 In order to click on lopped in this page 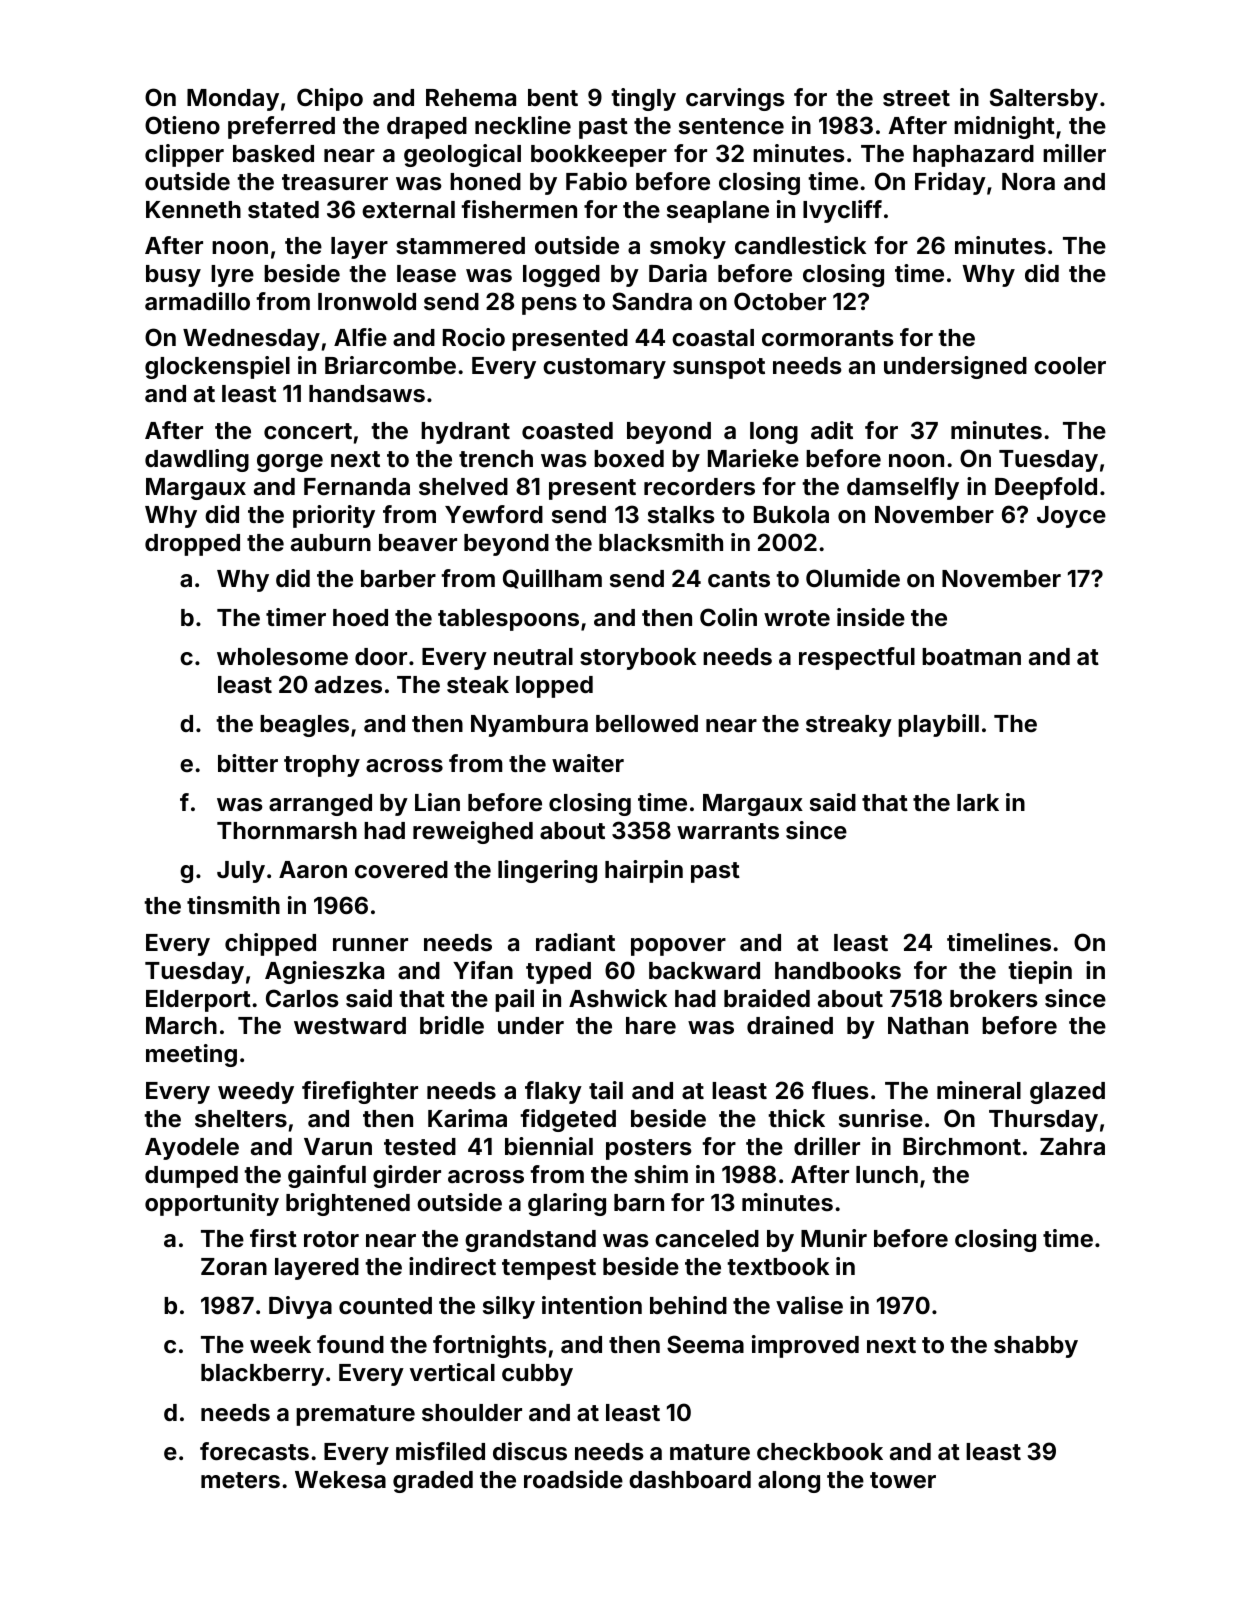, I will do `click(554, 687)`.
